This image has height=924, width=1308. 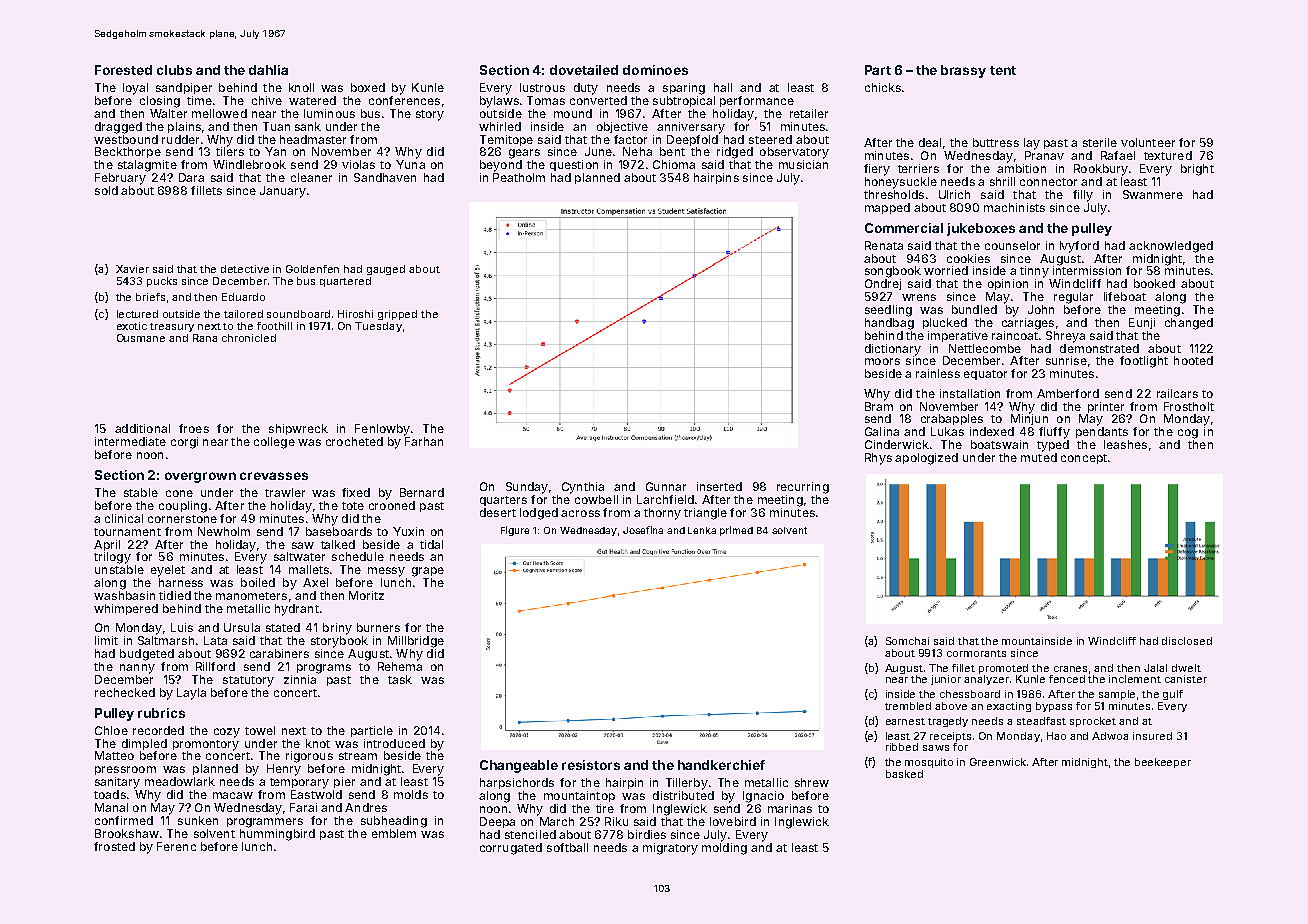 I want to click on cone, so click(x=179, y=493).
